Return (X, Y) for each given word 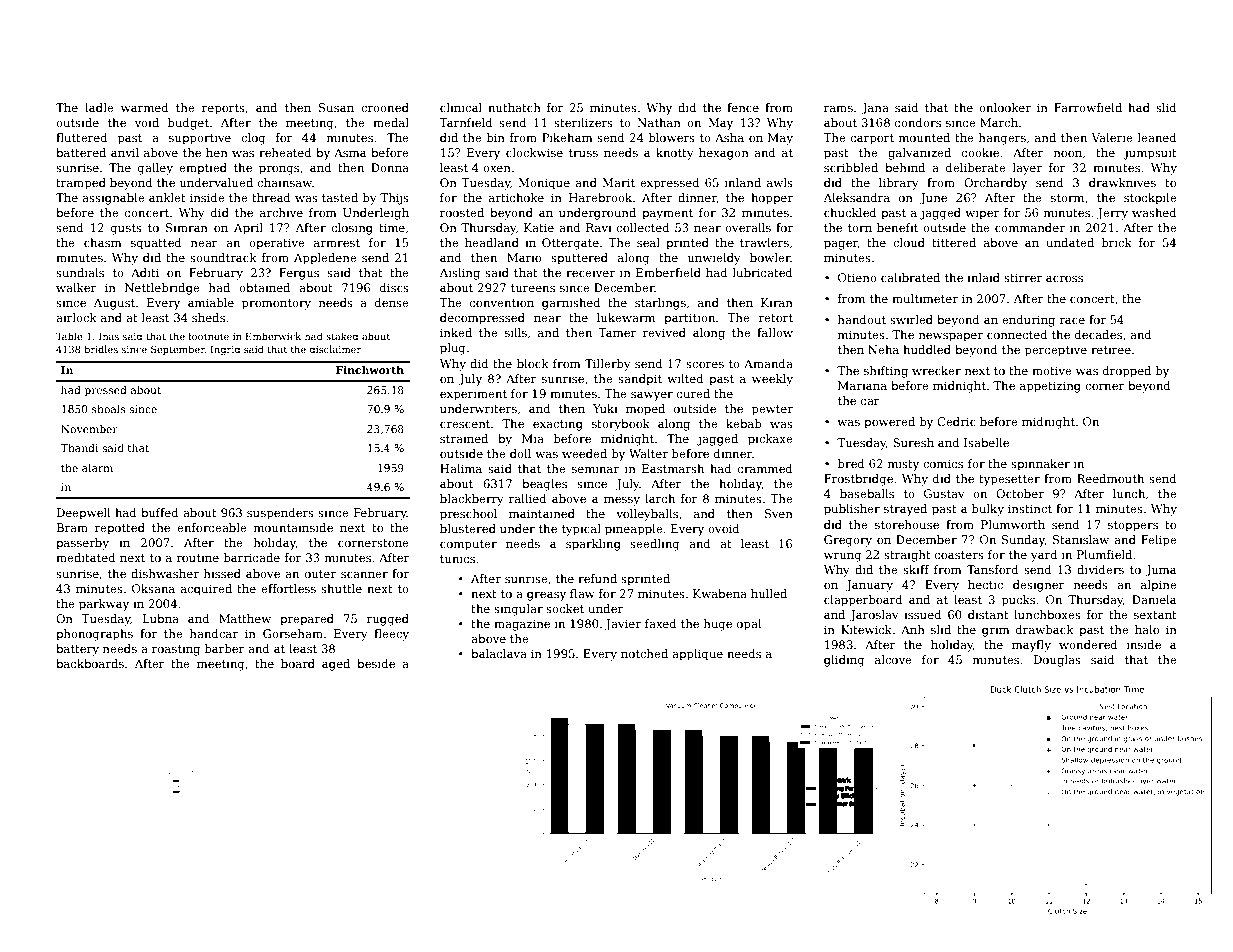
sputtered (579, 259)
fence (743, 107)
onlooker (1005, 107)
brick (1117, 242)
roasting (176, 650)
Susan (336, 107)
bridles (101, 349)
